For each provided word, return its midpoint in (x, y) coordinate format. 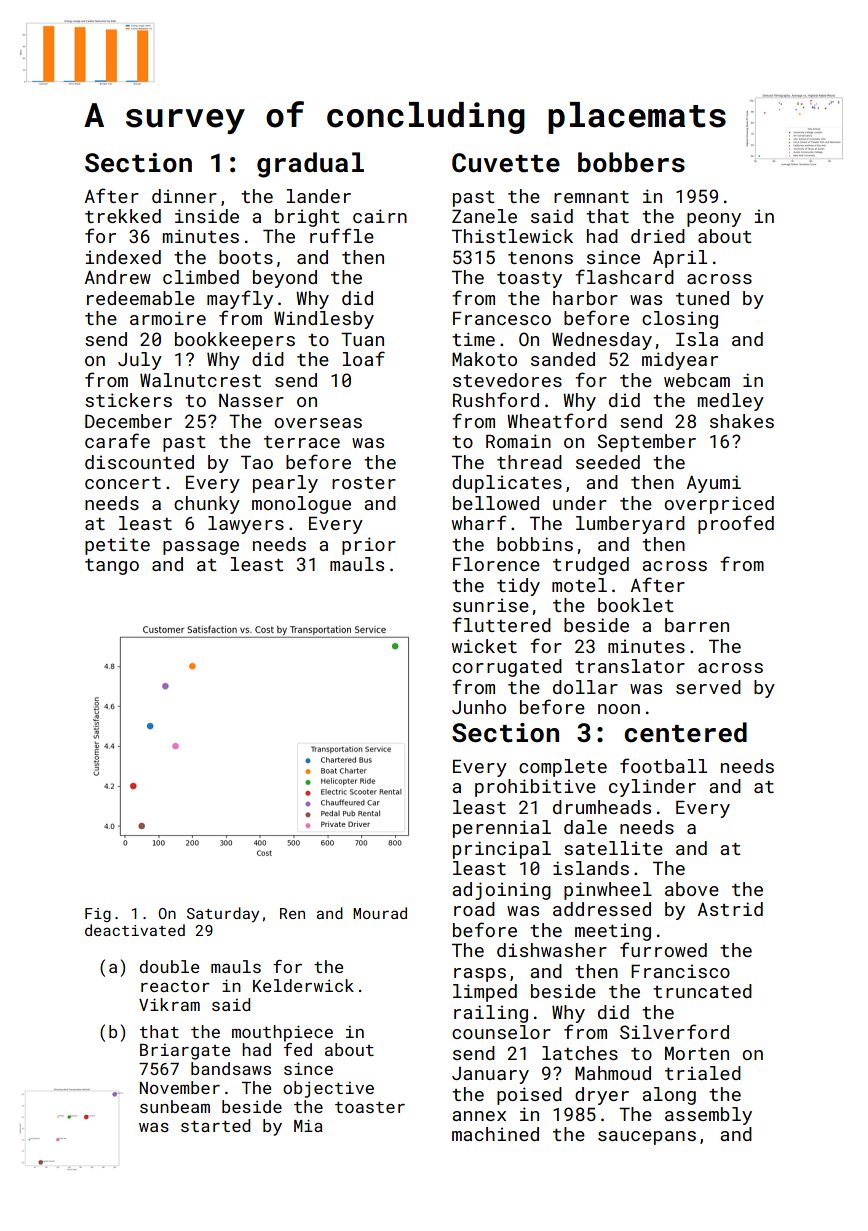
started (215, 1125)
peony (714, 220)
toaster (370, 1107)
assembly (708, 1116)
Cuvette (506, 163)
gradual (310, 165)
